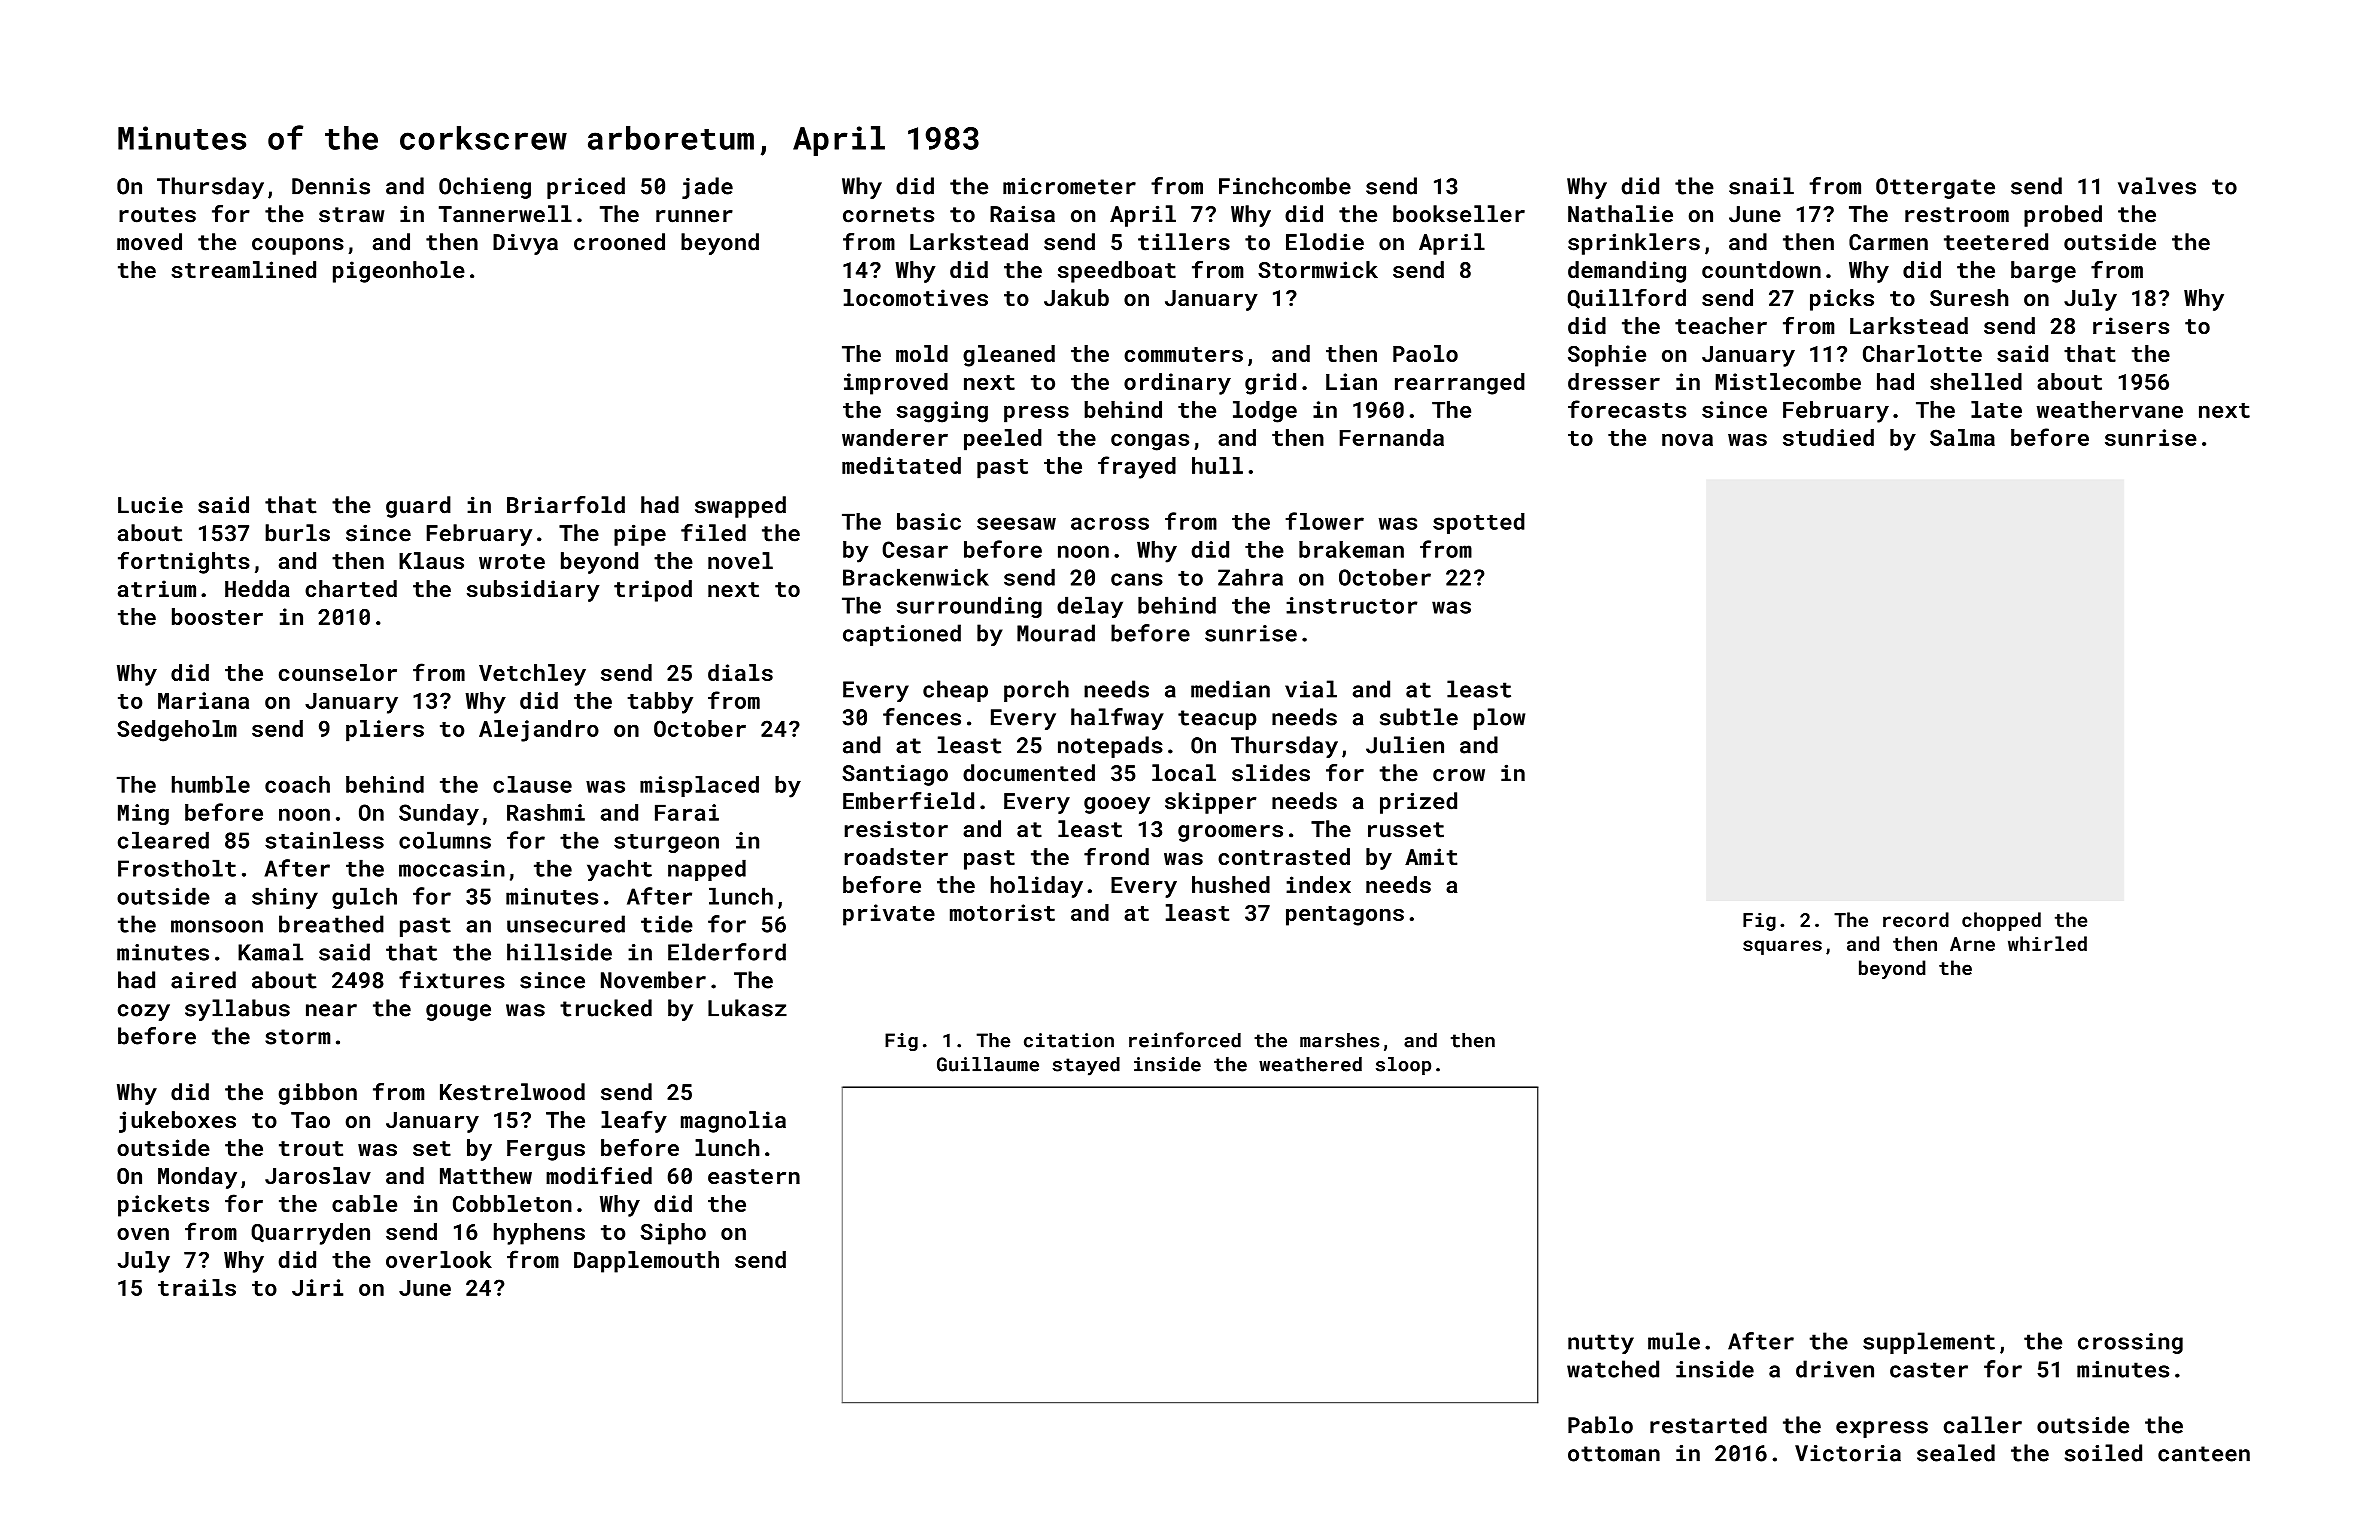 This image has width=2380, height=1540. What do you see at coordinates (177, 868) in the image?
I see `Frostholt` at bounding box center [177, 868].
